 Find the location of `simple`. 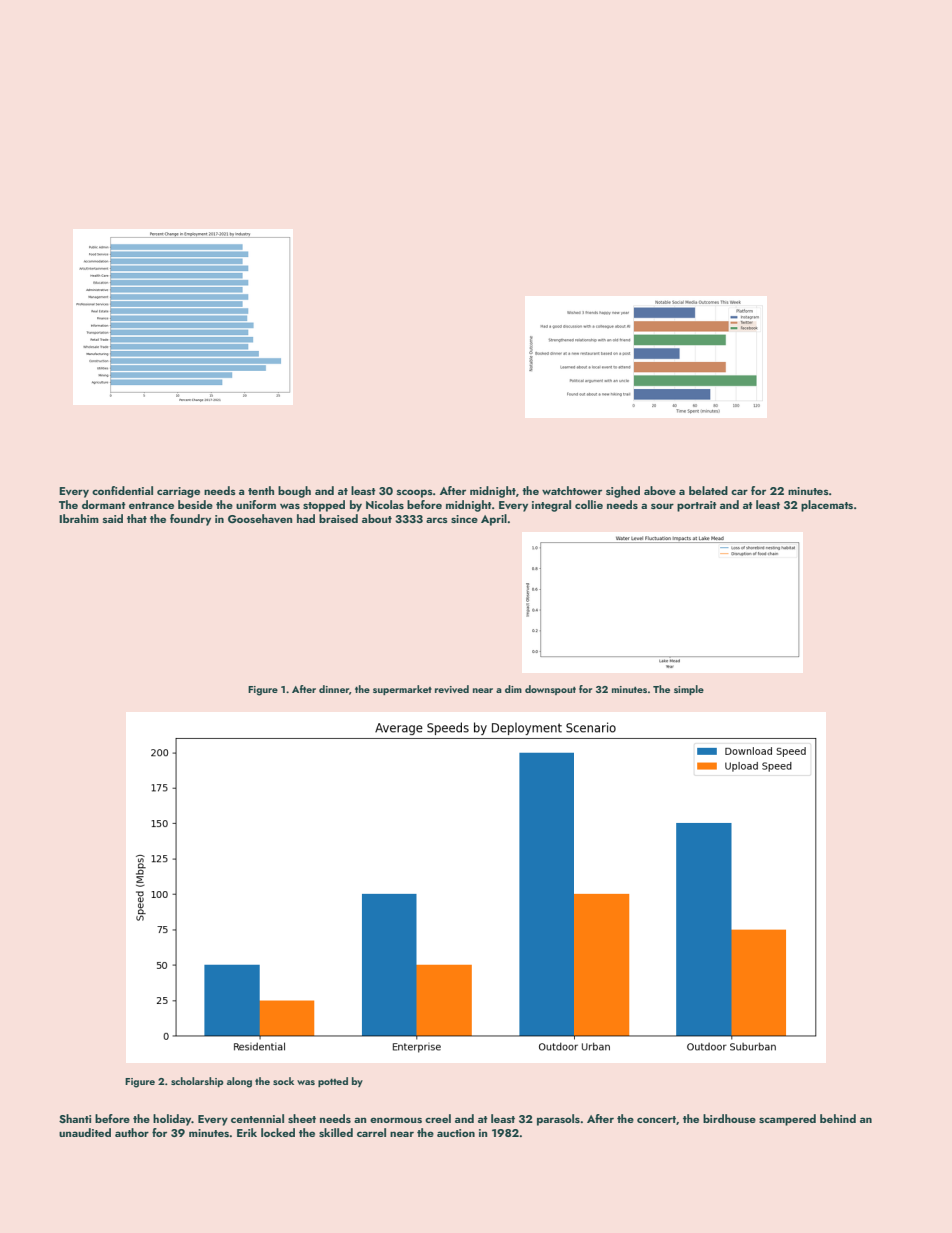

simple is located at coordinates (689, 690).
